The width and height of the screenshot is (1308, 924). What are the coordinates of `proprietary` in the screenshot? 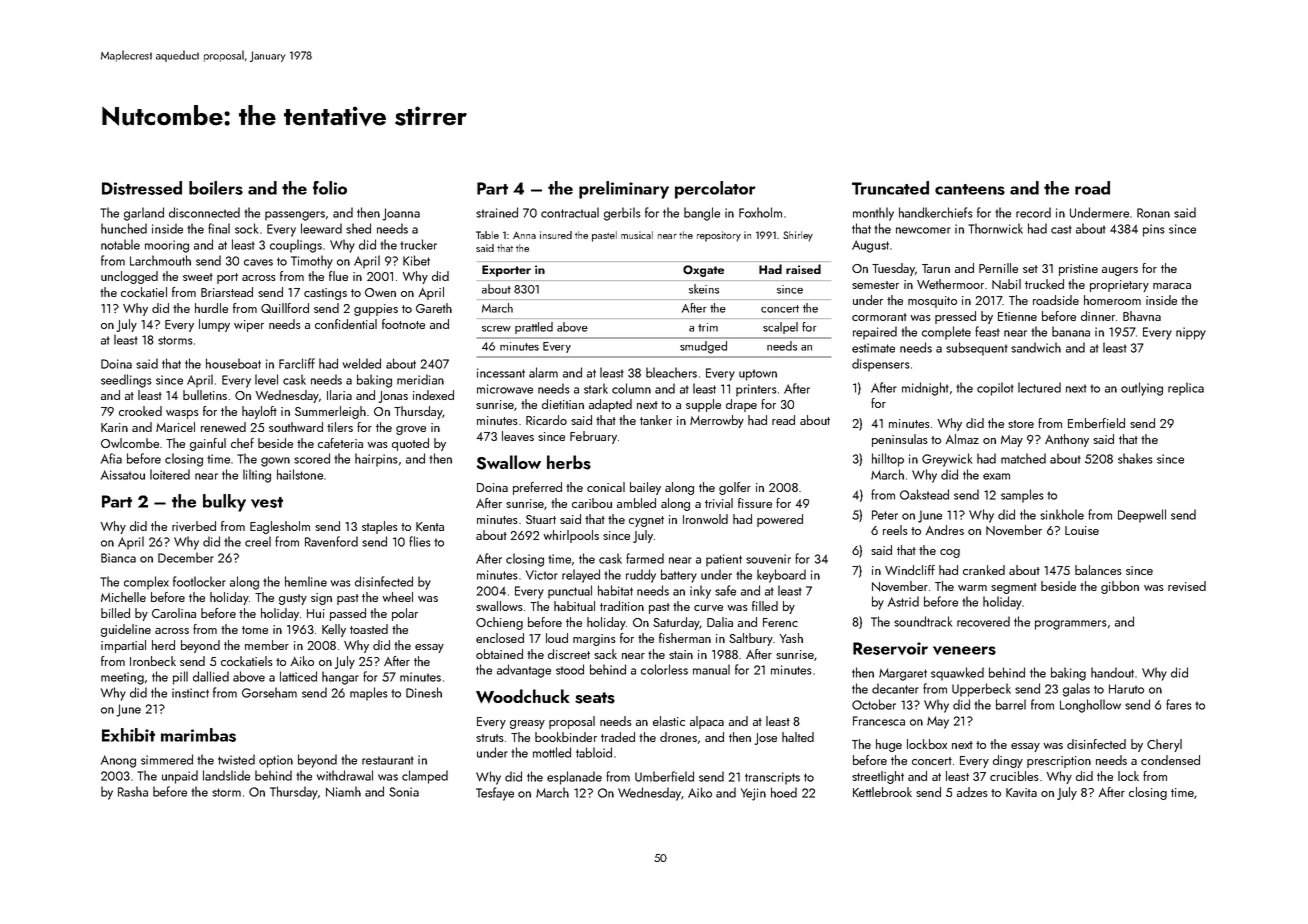 It's located at (1119, 286).
